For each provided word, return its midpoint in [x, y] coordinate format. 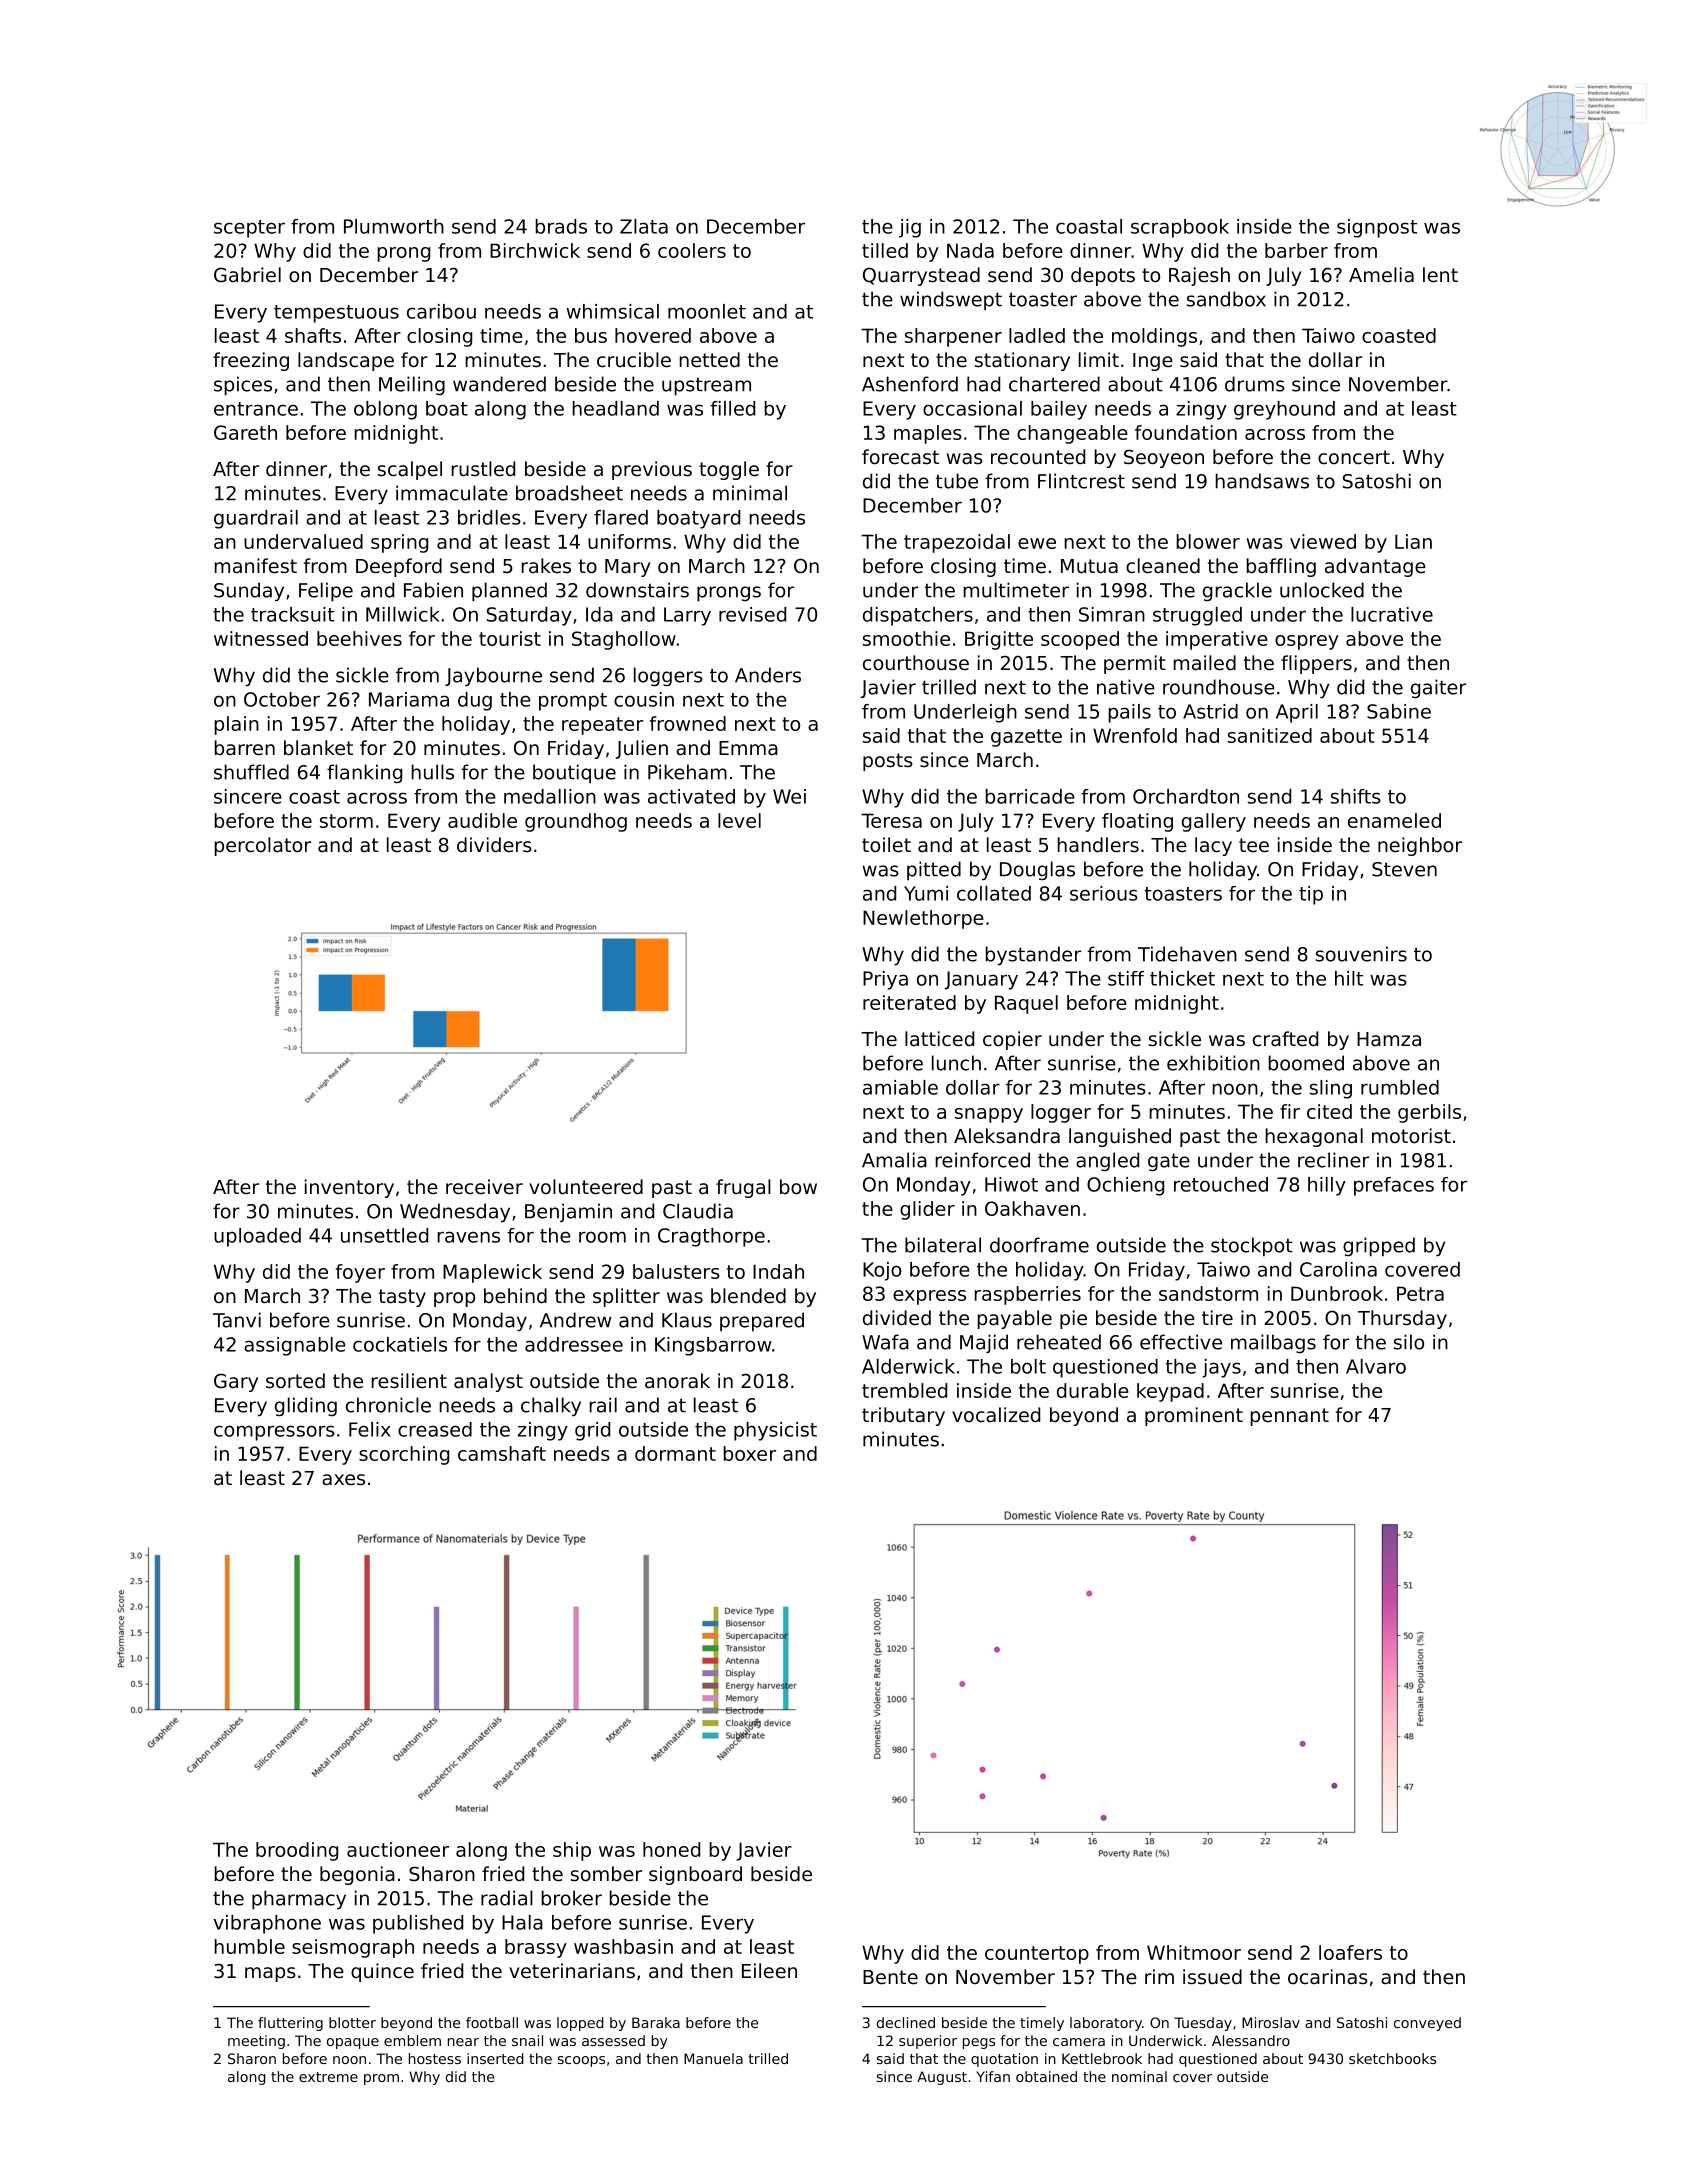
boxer [749, 1453]
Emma [748, 748]
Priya [885, 980]
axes [343, 1480]
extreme [328, 2077]
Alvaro [1376, 1366]
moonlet [707, 311]
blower [1208, 541]
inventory [349, 1188]
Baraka [656, 2022]
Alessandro [1251, 2040]
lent [1440, 275]
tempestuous [336, 314]
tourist [510, 638]
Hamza [1389, 1039]
